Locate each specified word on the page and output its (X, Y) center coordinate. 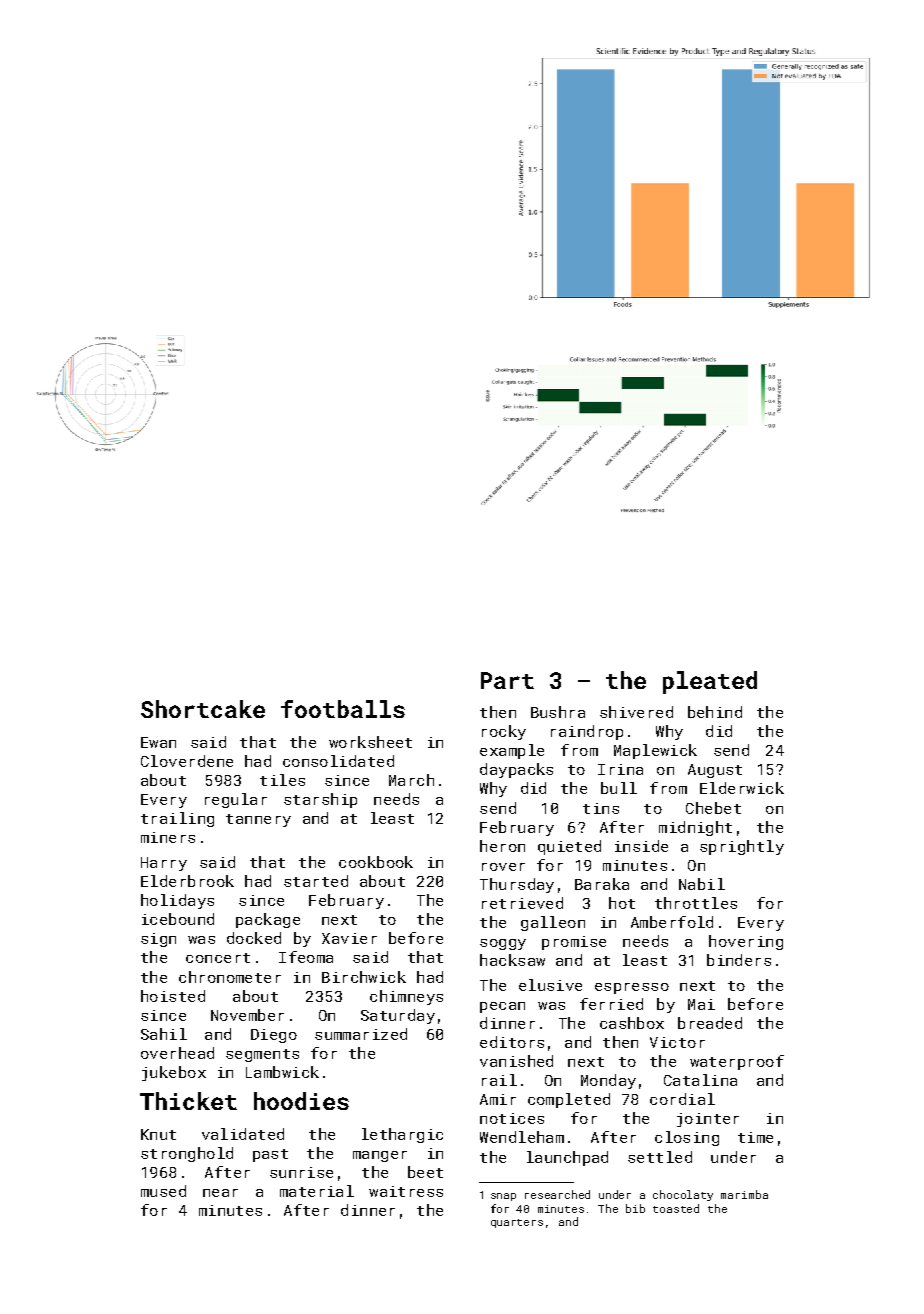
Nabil (702, 884)
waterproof (737, 1062)
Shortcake (203, 709)
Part (507, 680)
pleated (710, 682)
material (317, 1191)
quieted (569, 847)
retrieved (522, 903)
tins (601, 808)
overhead (177, 1053)
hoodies (301, 1101)
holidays (177, 901)
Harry (164, 864)
